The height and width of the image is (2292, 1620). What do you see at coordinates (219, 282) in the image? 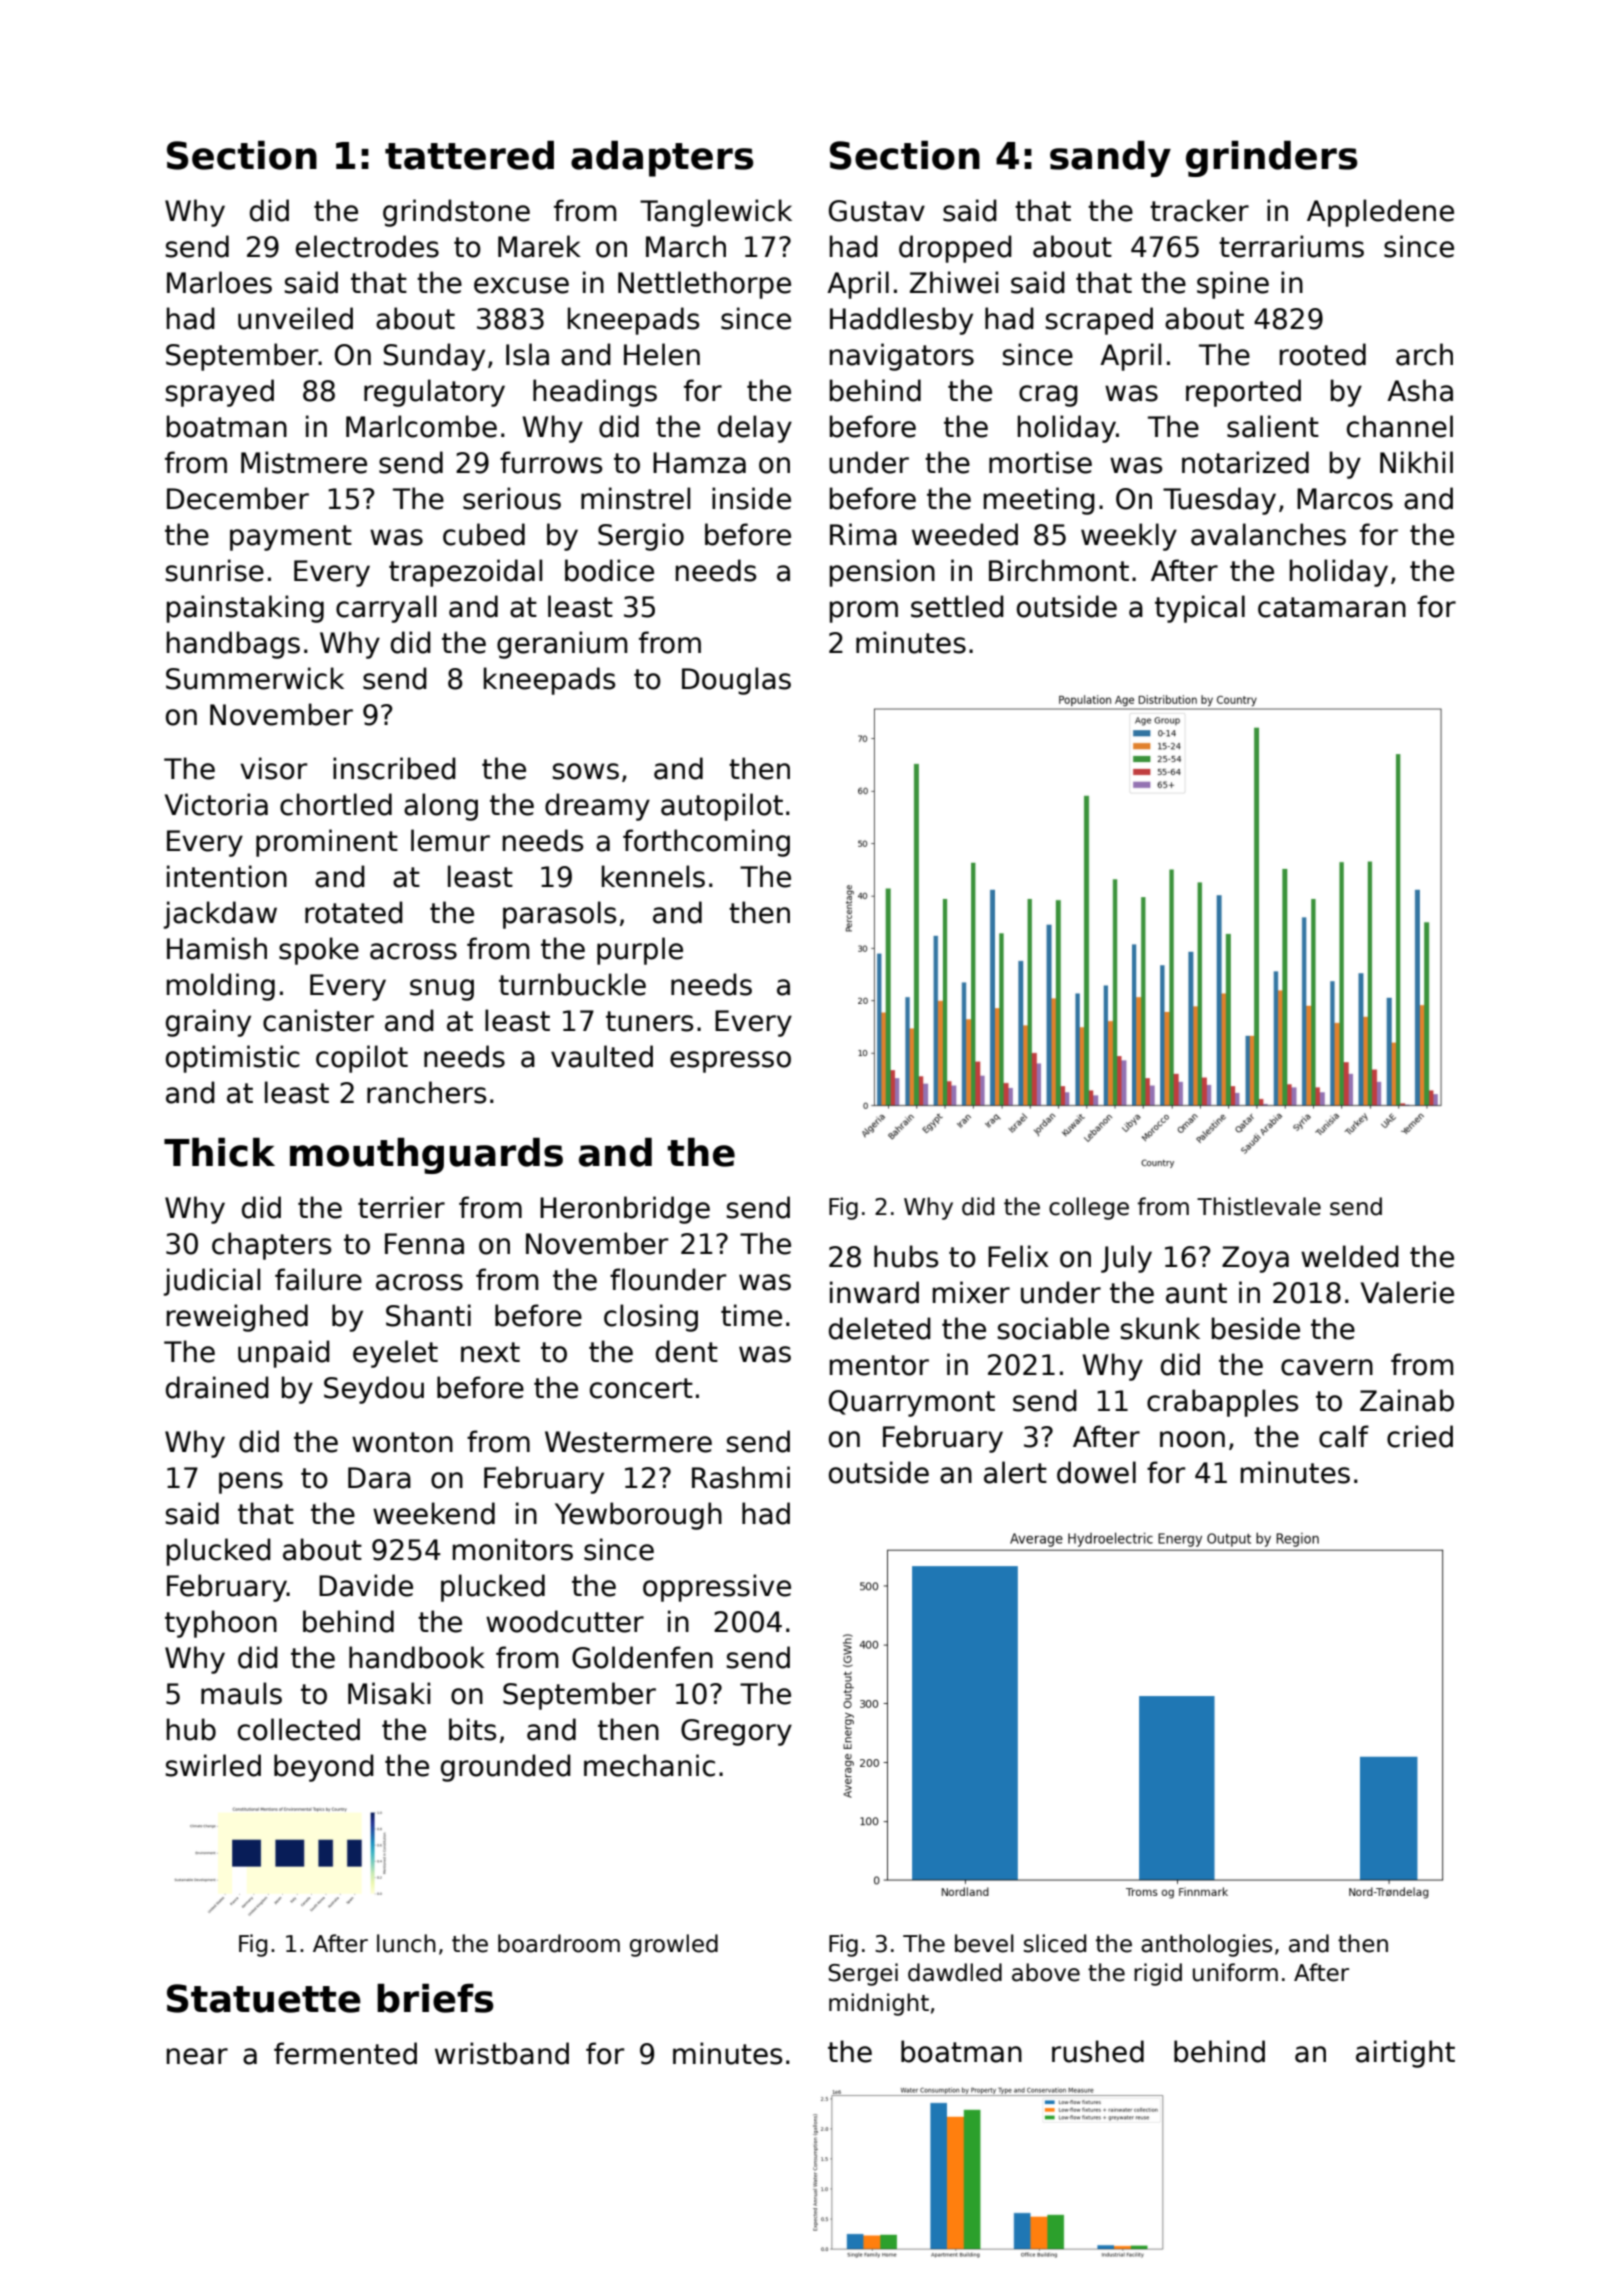
I see `Marloes` at bounding box center [219, 282].
